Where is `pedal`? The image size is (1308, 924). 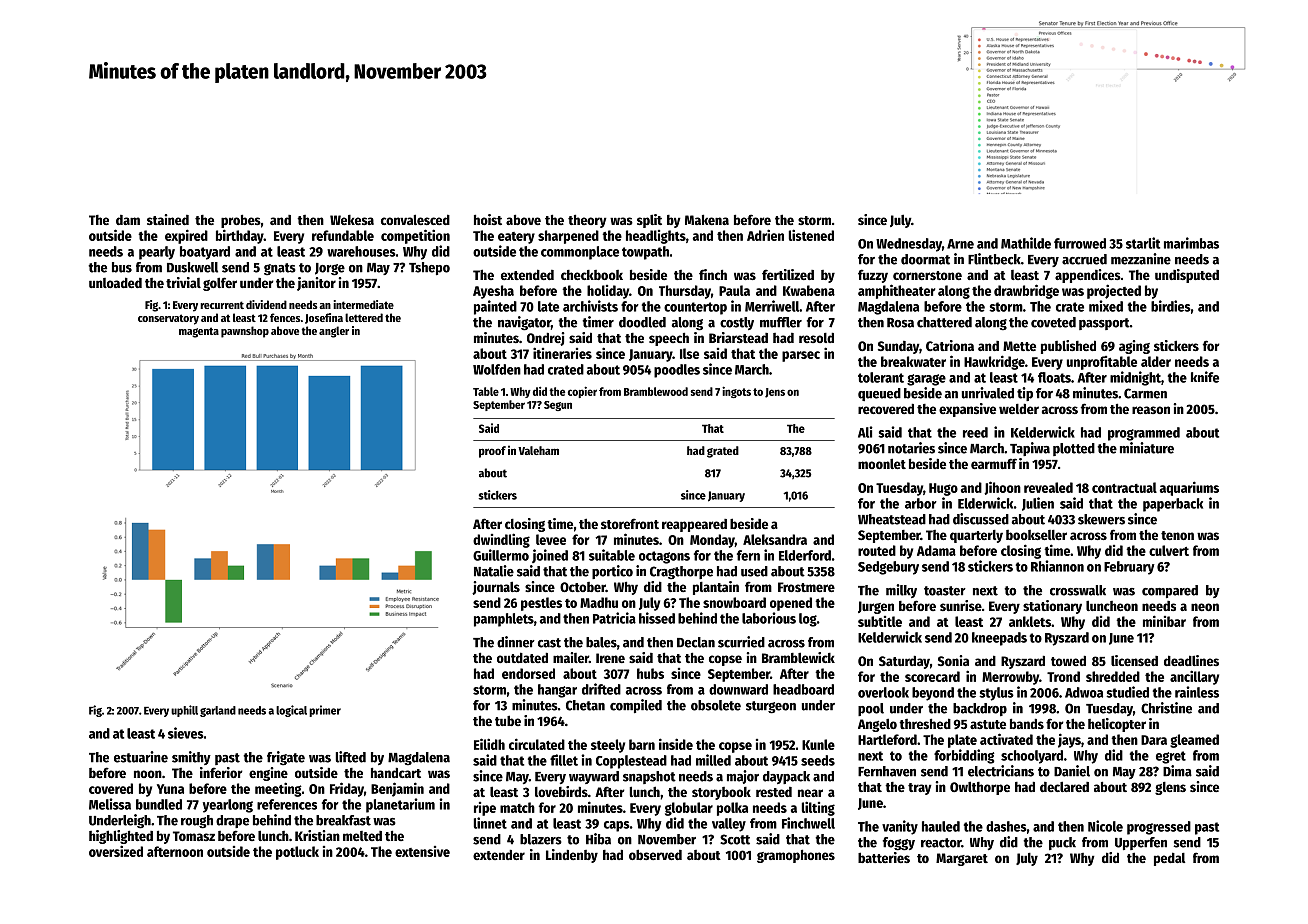 pedal is located at coordinates (1169, 859).
